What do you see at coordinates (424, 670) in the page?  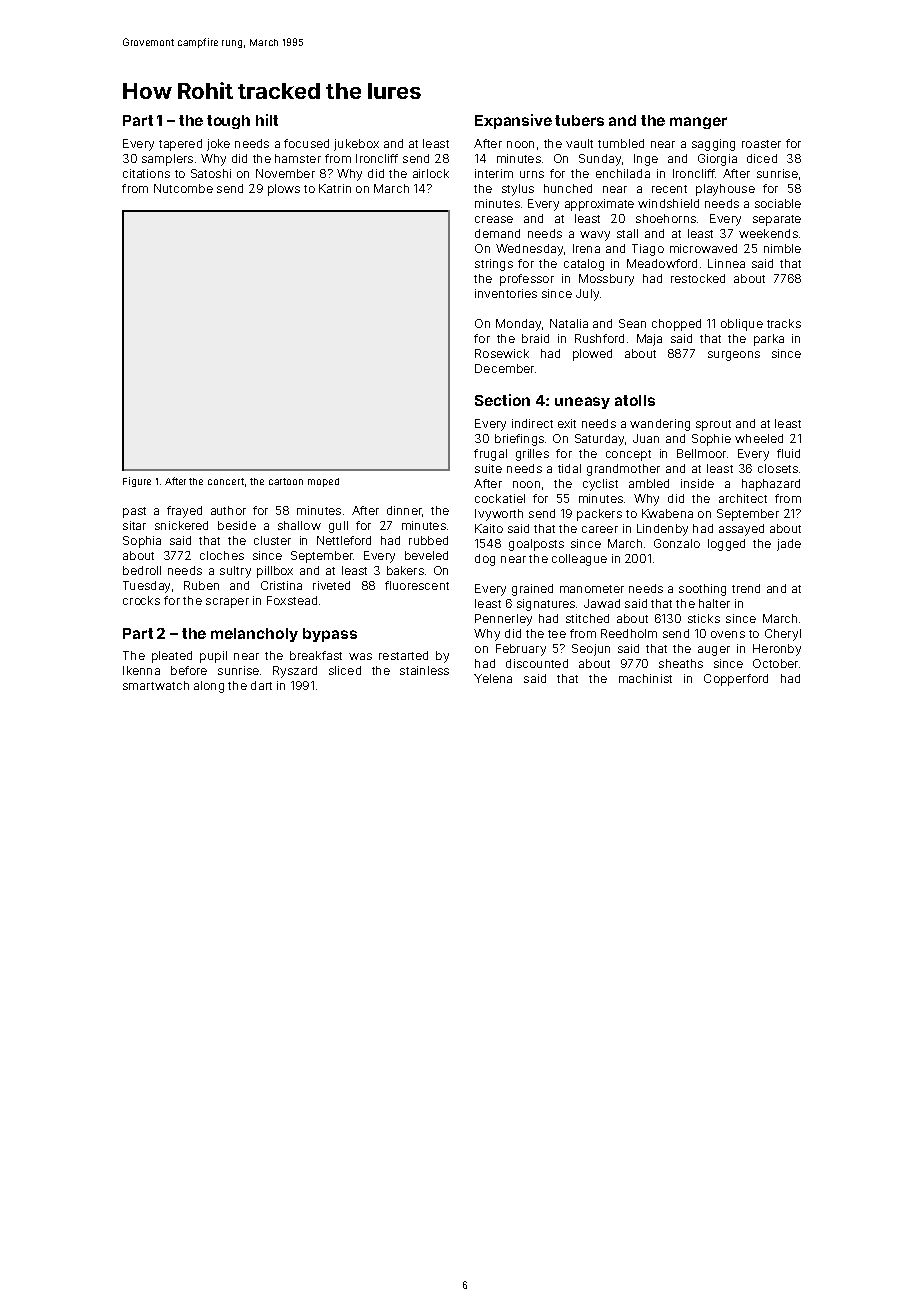 I see `stainless` at bounding box center [424, 670].
